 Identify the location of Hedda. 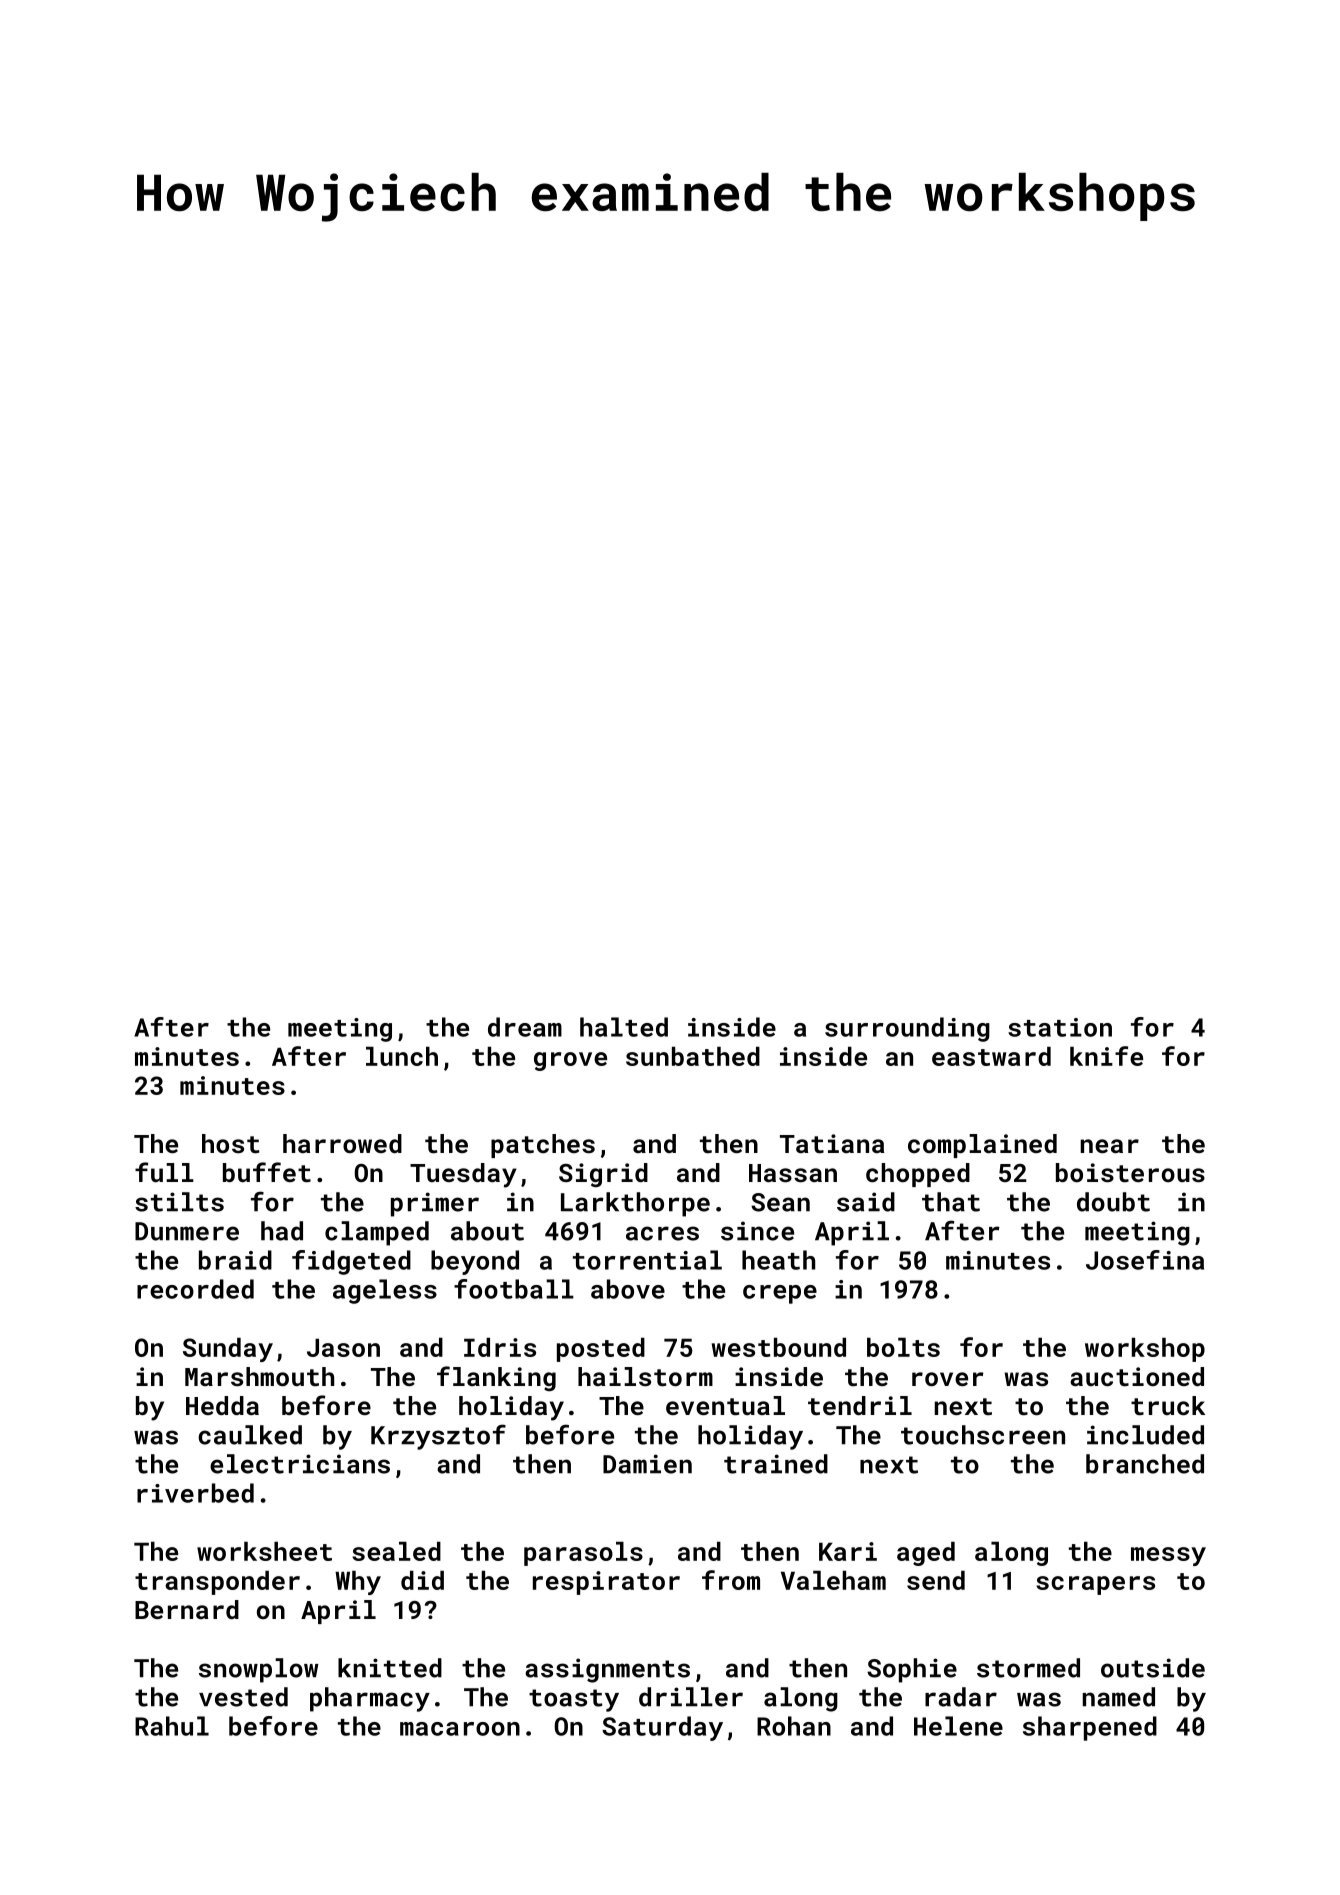
(222, 1405).
